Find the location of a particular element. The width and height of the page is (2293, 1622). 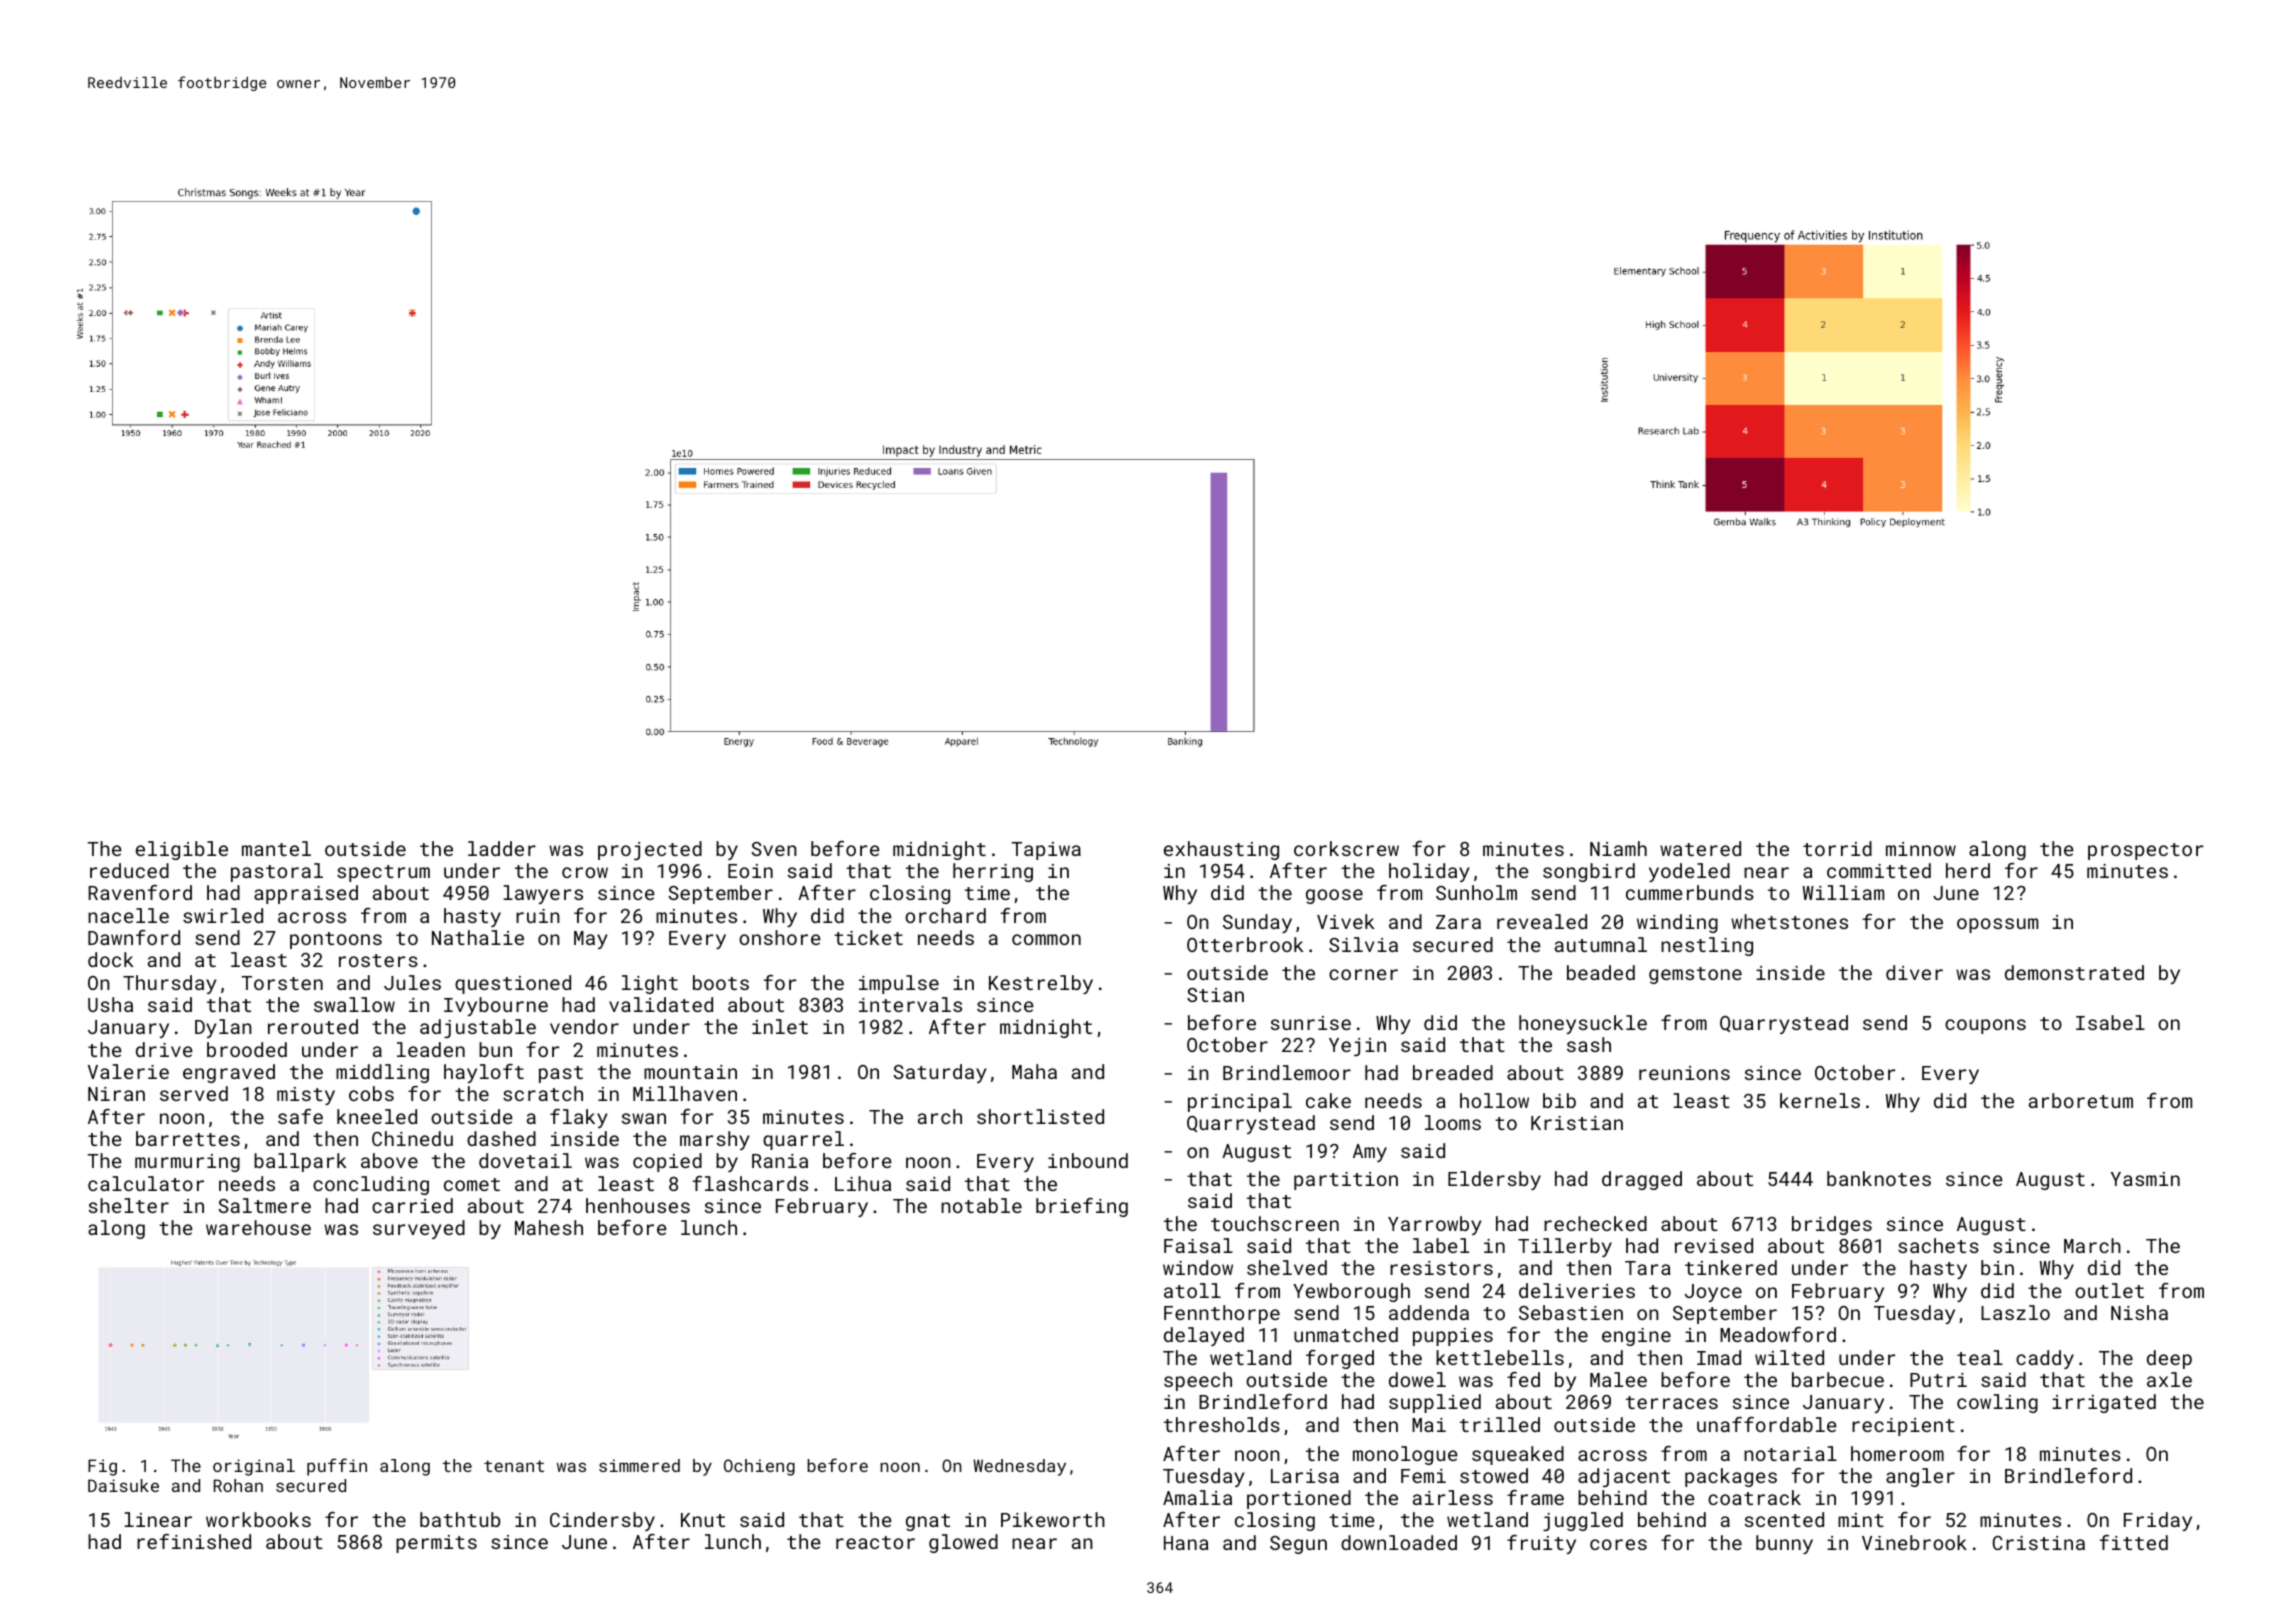

refinished is located at coordinates (194, 1541).
